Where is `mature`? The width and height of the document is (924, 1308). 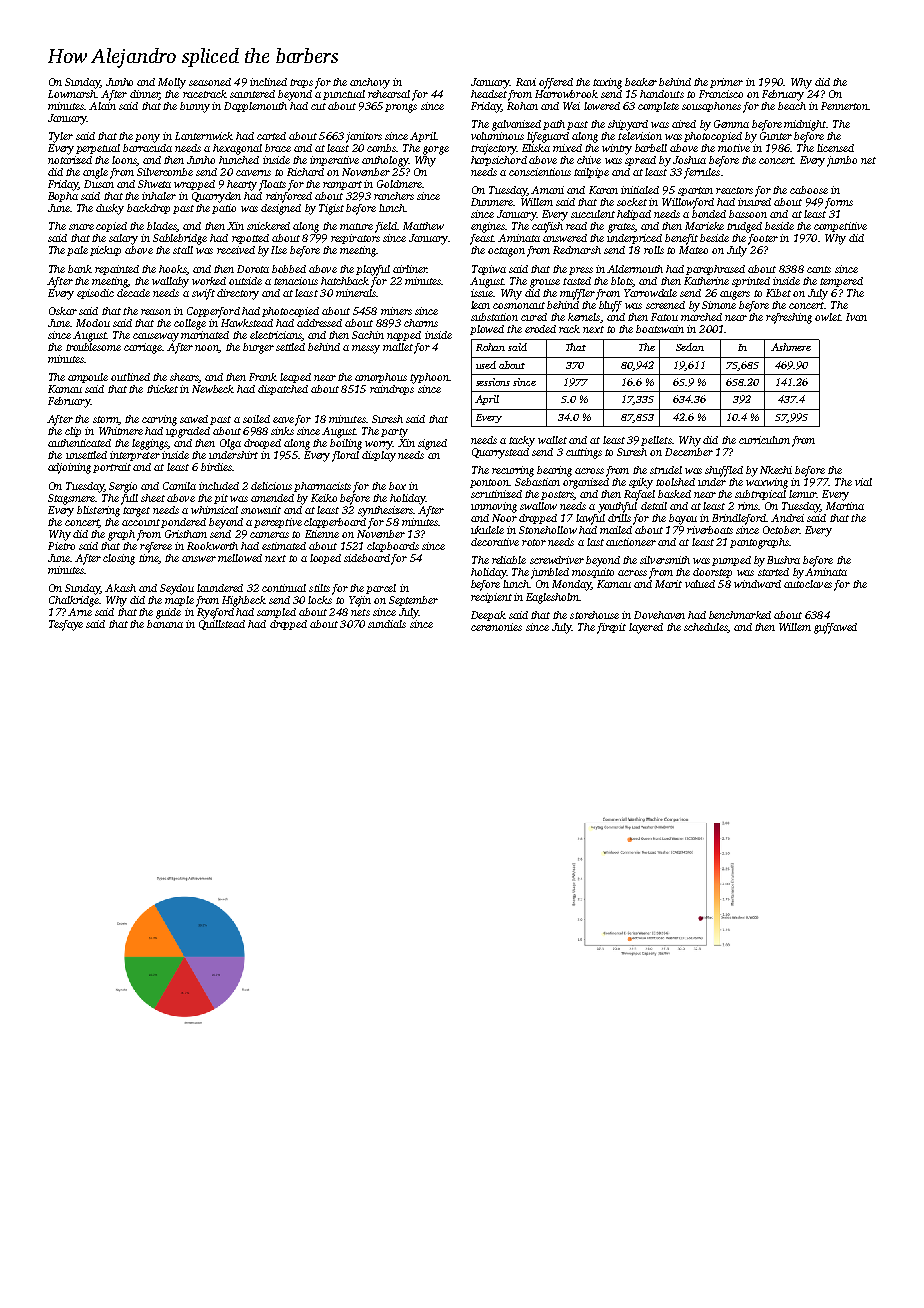
mature is located at coordinates (356, 226).
